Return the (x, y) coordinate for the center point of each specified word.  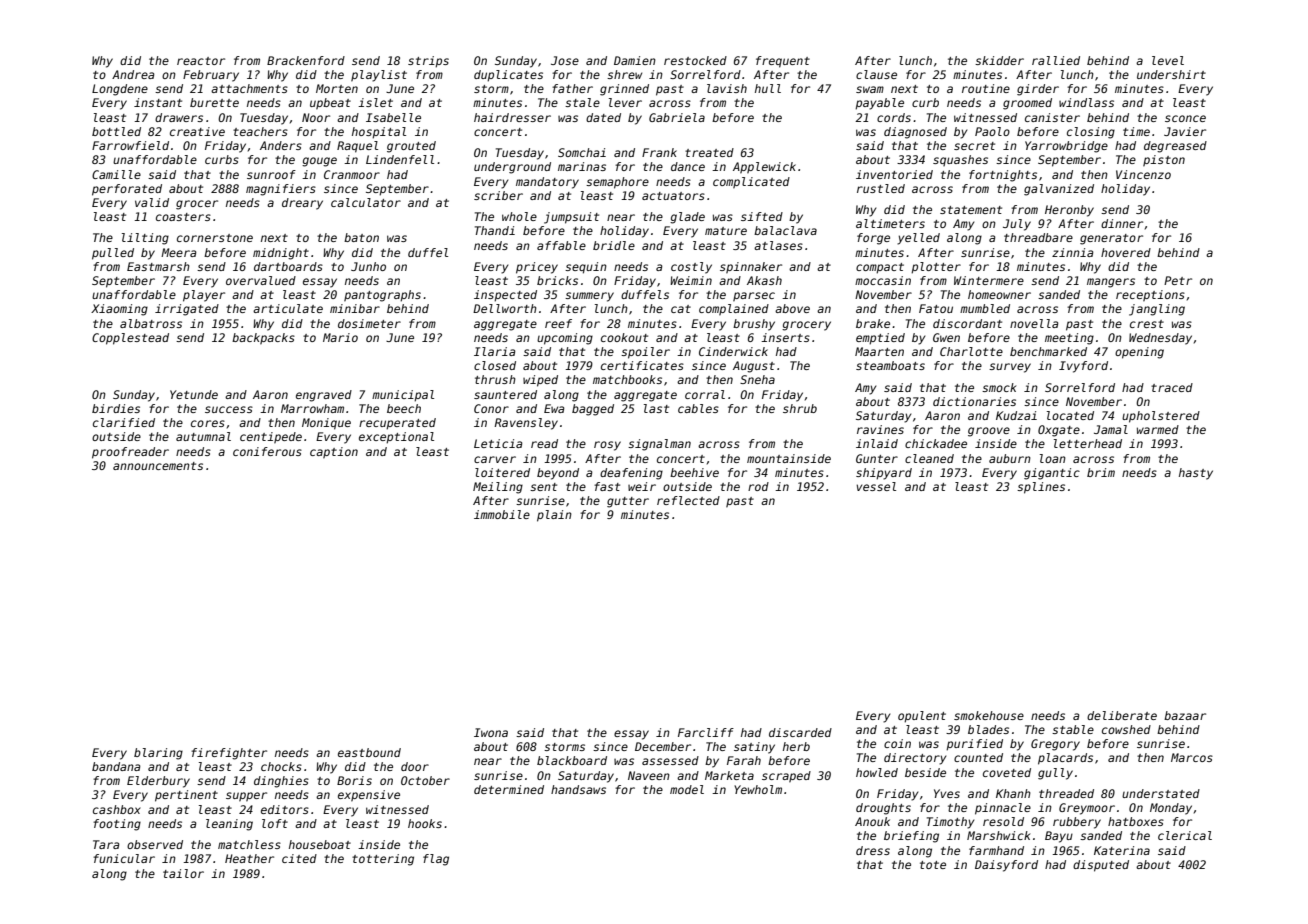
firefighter (229, 754)
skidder (999, 60)
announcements (158, 466)
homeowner (999, 294)
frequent (783, 62)
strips (428, 62)
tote (933, 865)
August (754, 367)
